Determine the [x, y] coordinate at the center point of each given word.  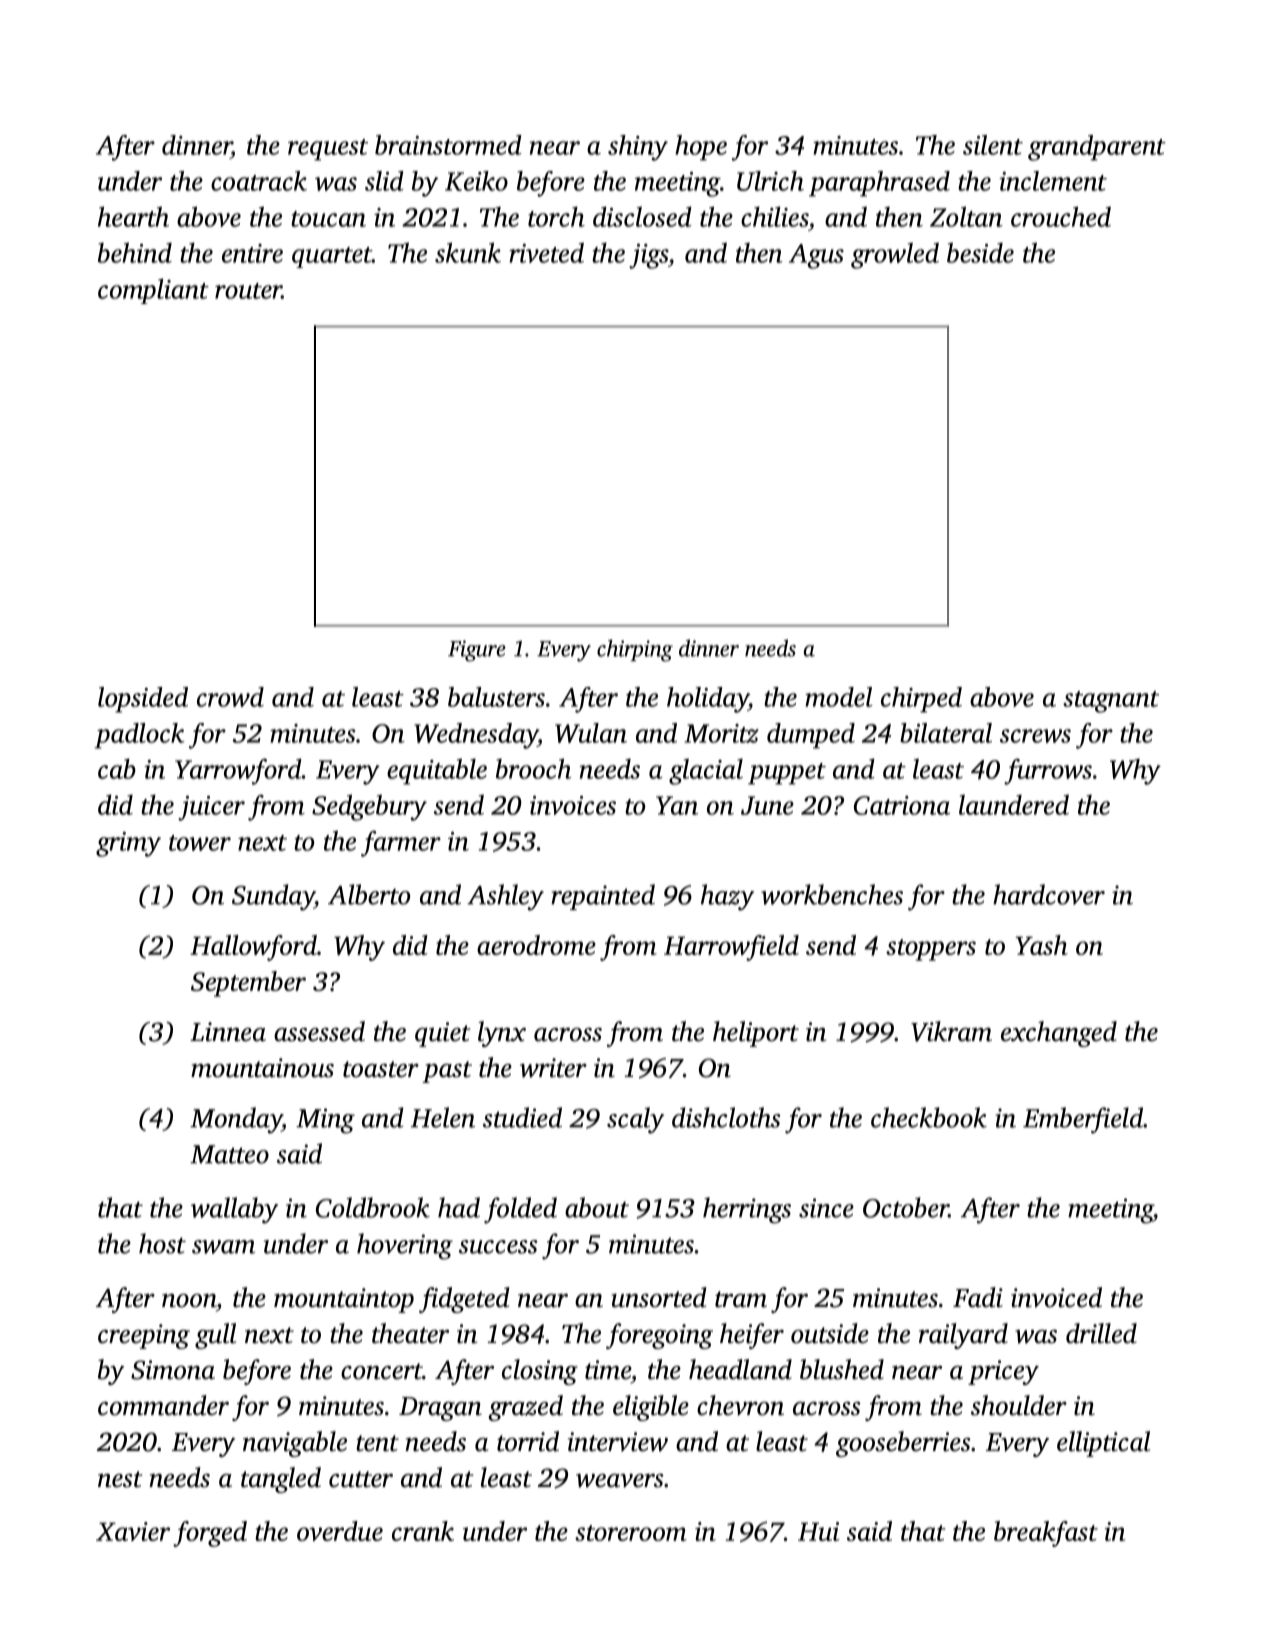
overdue [340, 1531]
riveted [546, 252]
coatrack [259, 181]
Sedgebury [369, 807]
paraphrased [879, 184]
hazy [727, 897]
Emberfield [1083, 1120]
